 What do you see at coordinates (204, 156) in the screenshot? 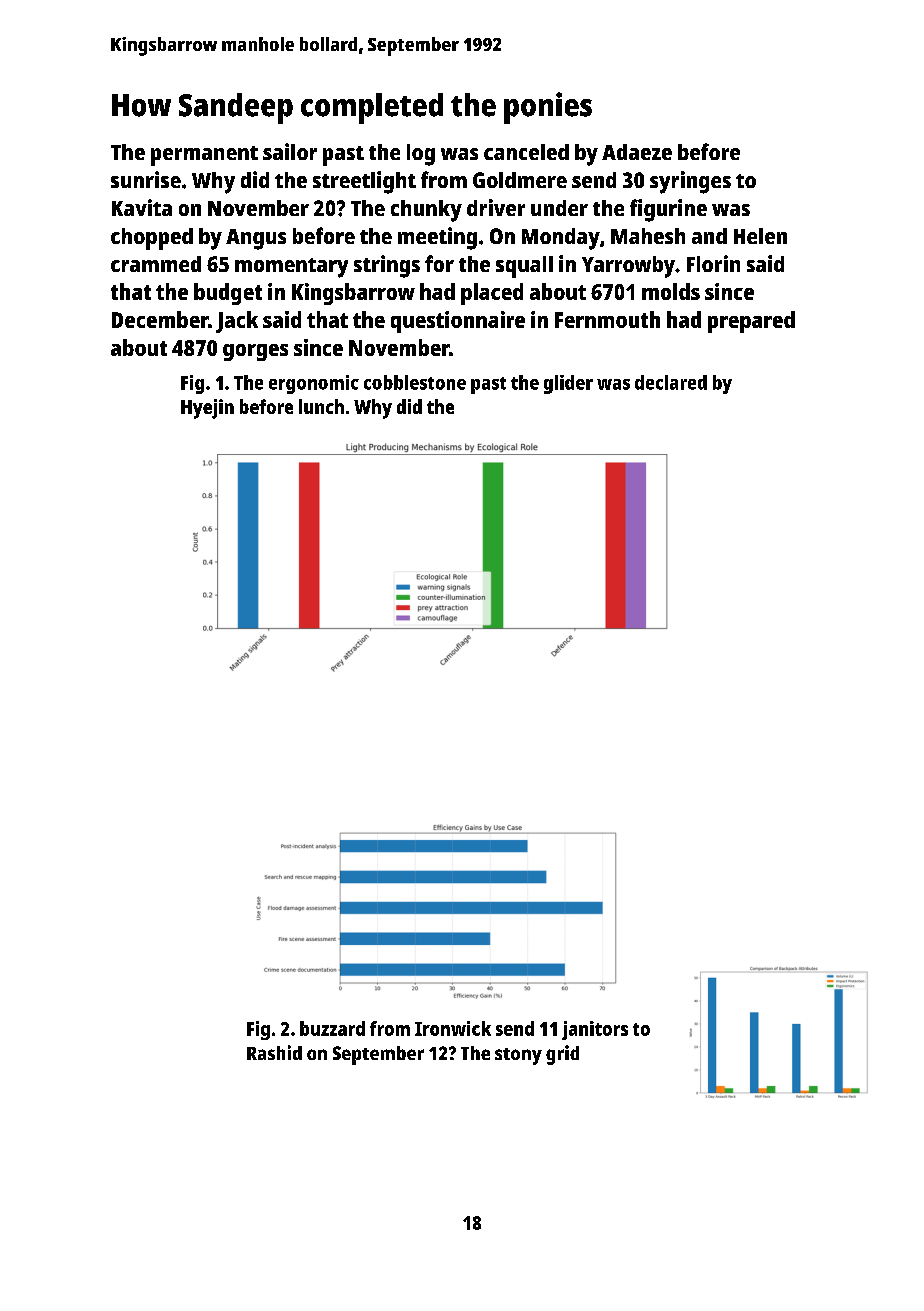
I see `permanent` at bounding box center [204, 156].
